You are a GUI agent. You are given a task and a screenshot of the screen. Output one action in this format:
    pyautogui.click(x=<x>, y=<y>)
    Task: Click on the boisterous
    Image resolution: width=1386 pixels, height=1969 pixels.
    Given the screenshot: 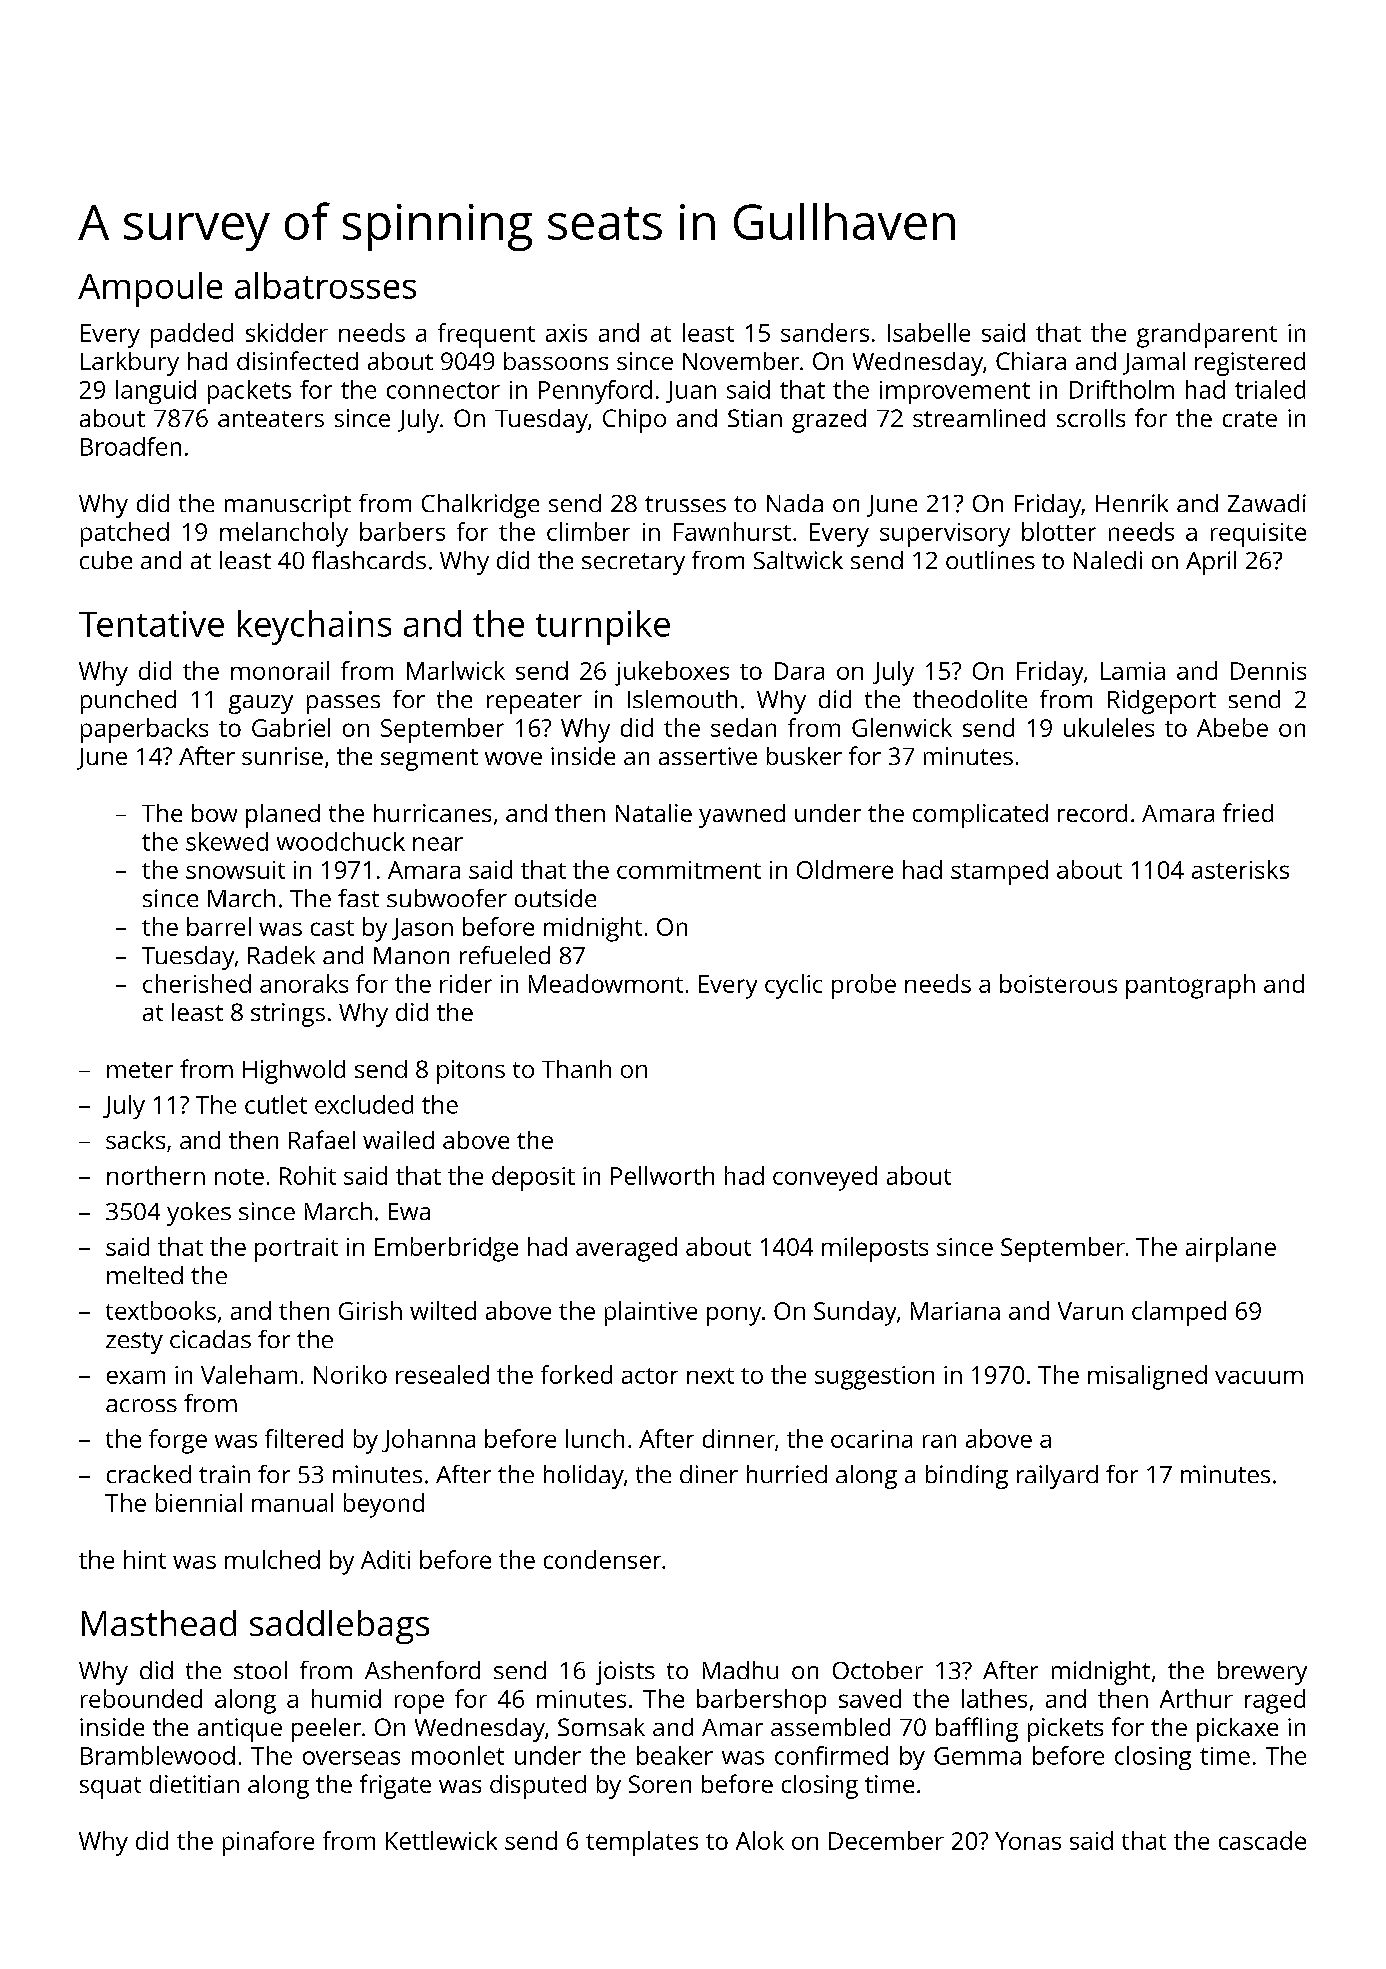 What is the action you would take?
    pyautogui.click(x=1058, y=983)
